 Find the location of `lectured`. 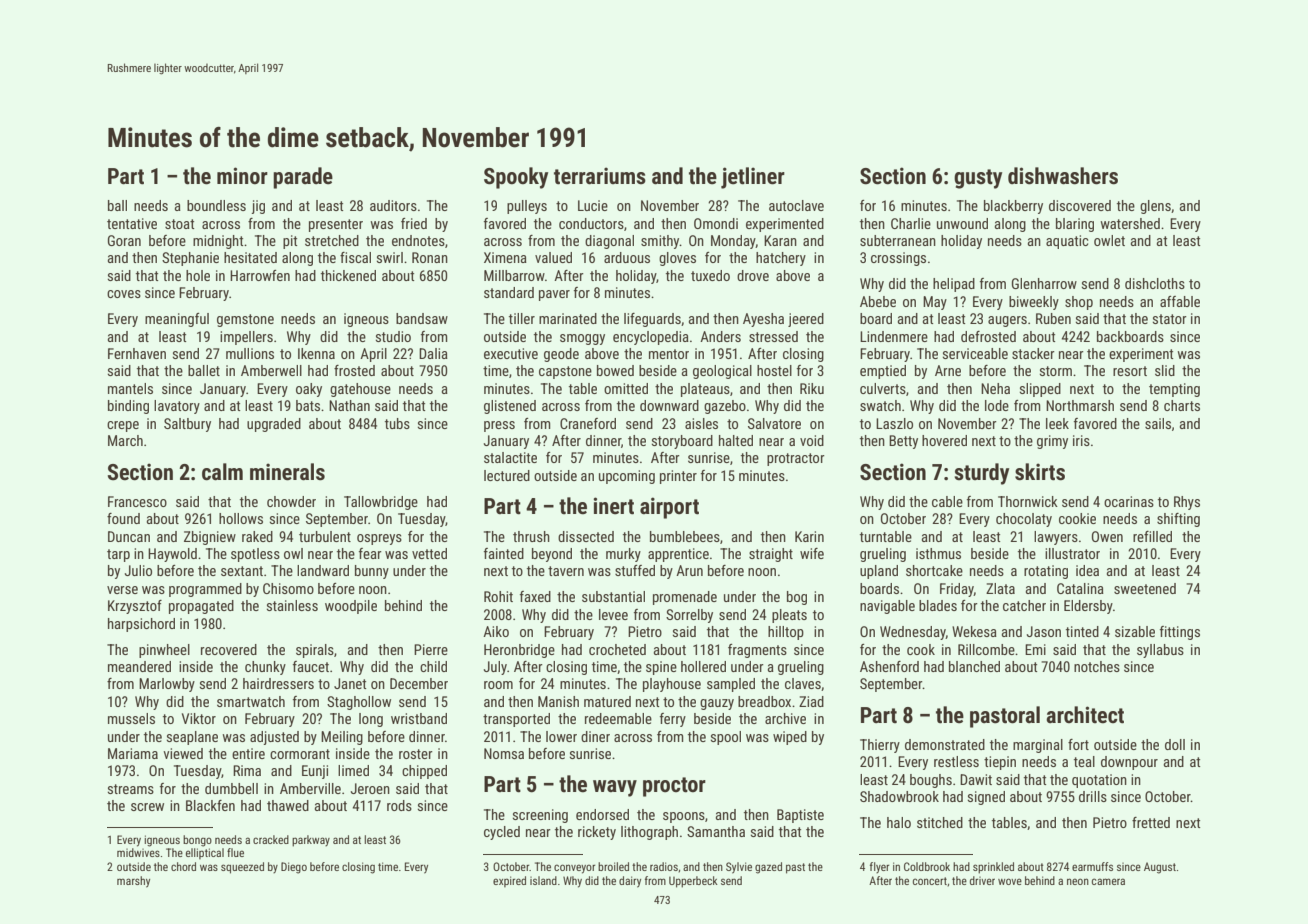

lectured is located at coordinates (507, 475).
